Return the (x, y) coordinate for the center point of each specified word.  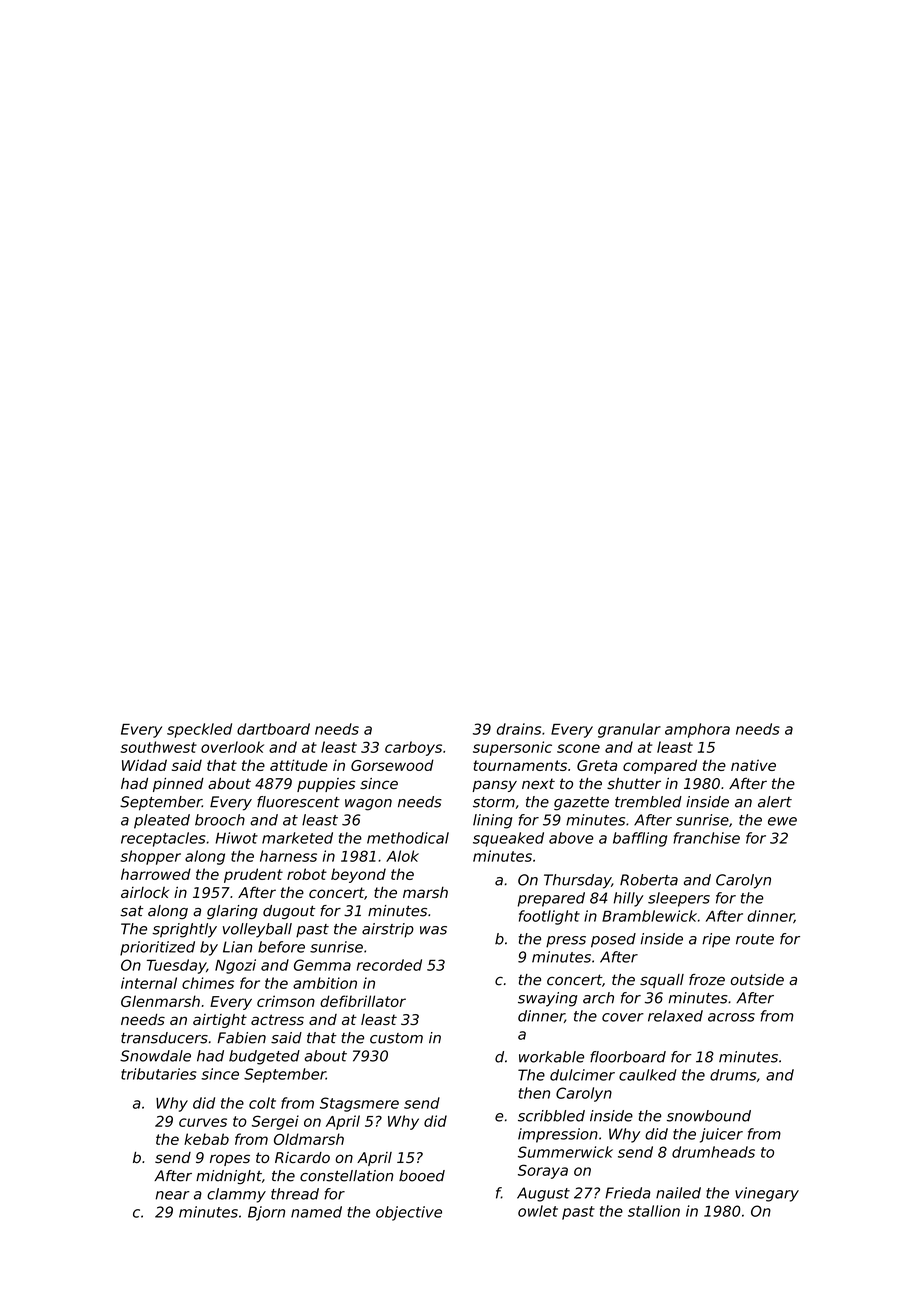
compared (660, 766)
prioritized (157, 948)
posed (613, 940)
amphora (697, 730)
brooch (220, 820)
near (173, 1195)
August (543, 1194)
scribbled (551, 1116)
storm (494, 802)
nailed (678, 1193)
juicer (721, 1135)
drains (519, 729)
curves (203, 1122)
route (755, 939)
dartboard (273, 729)
